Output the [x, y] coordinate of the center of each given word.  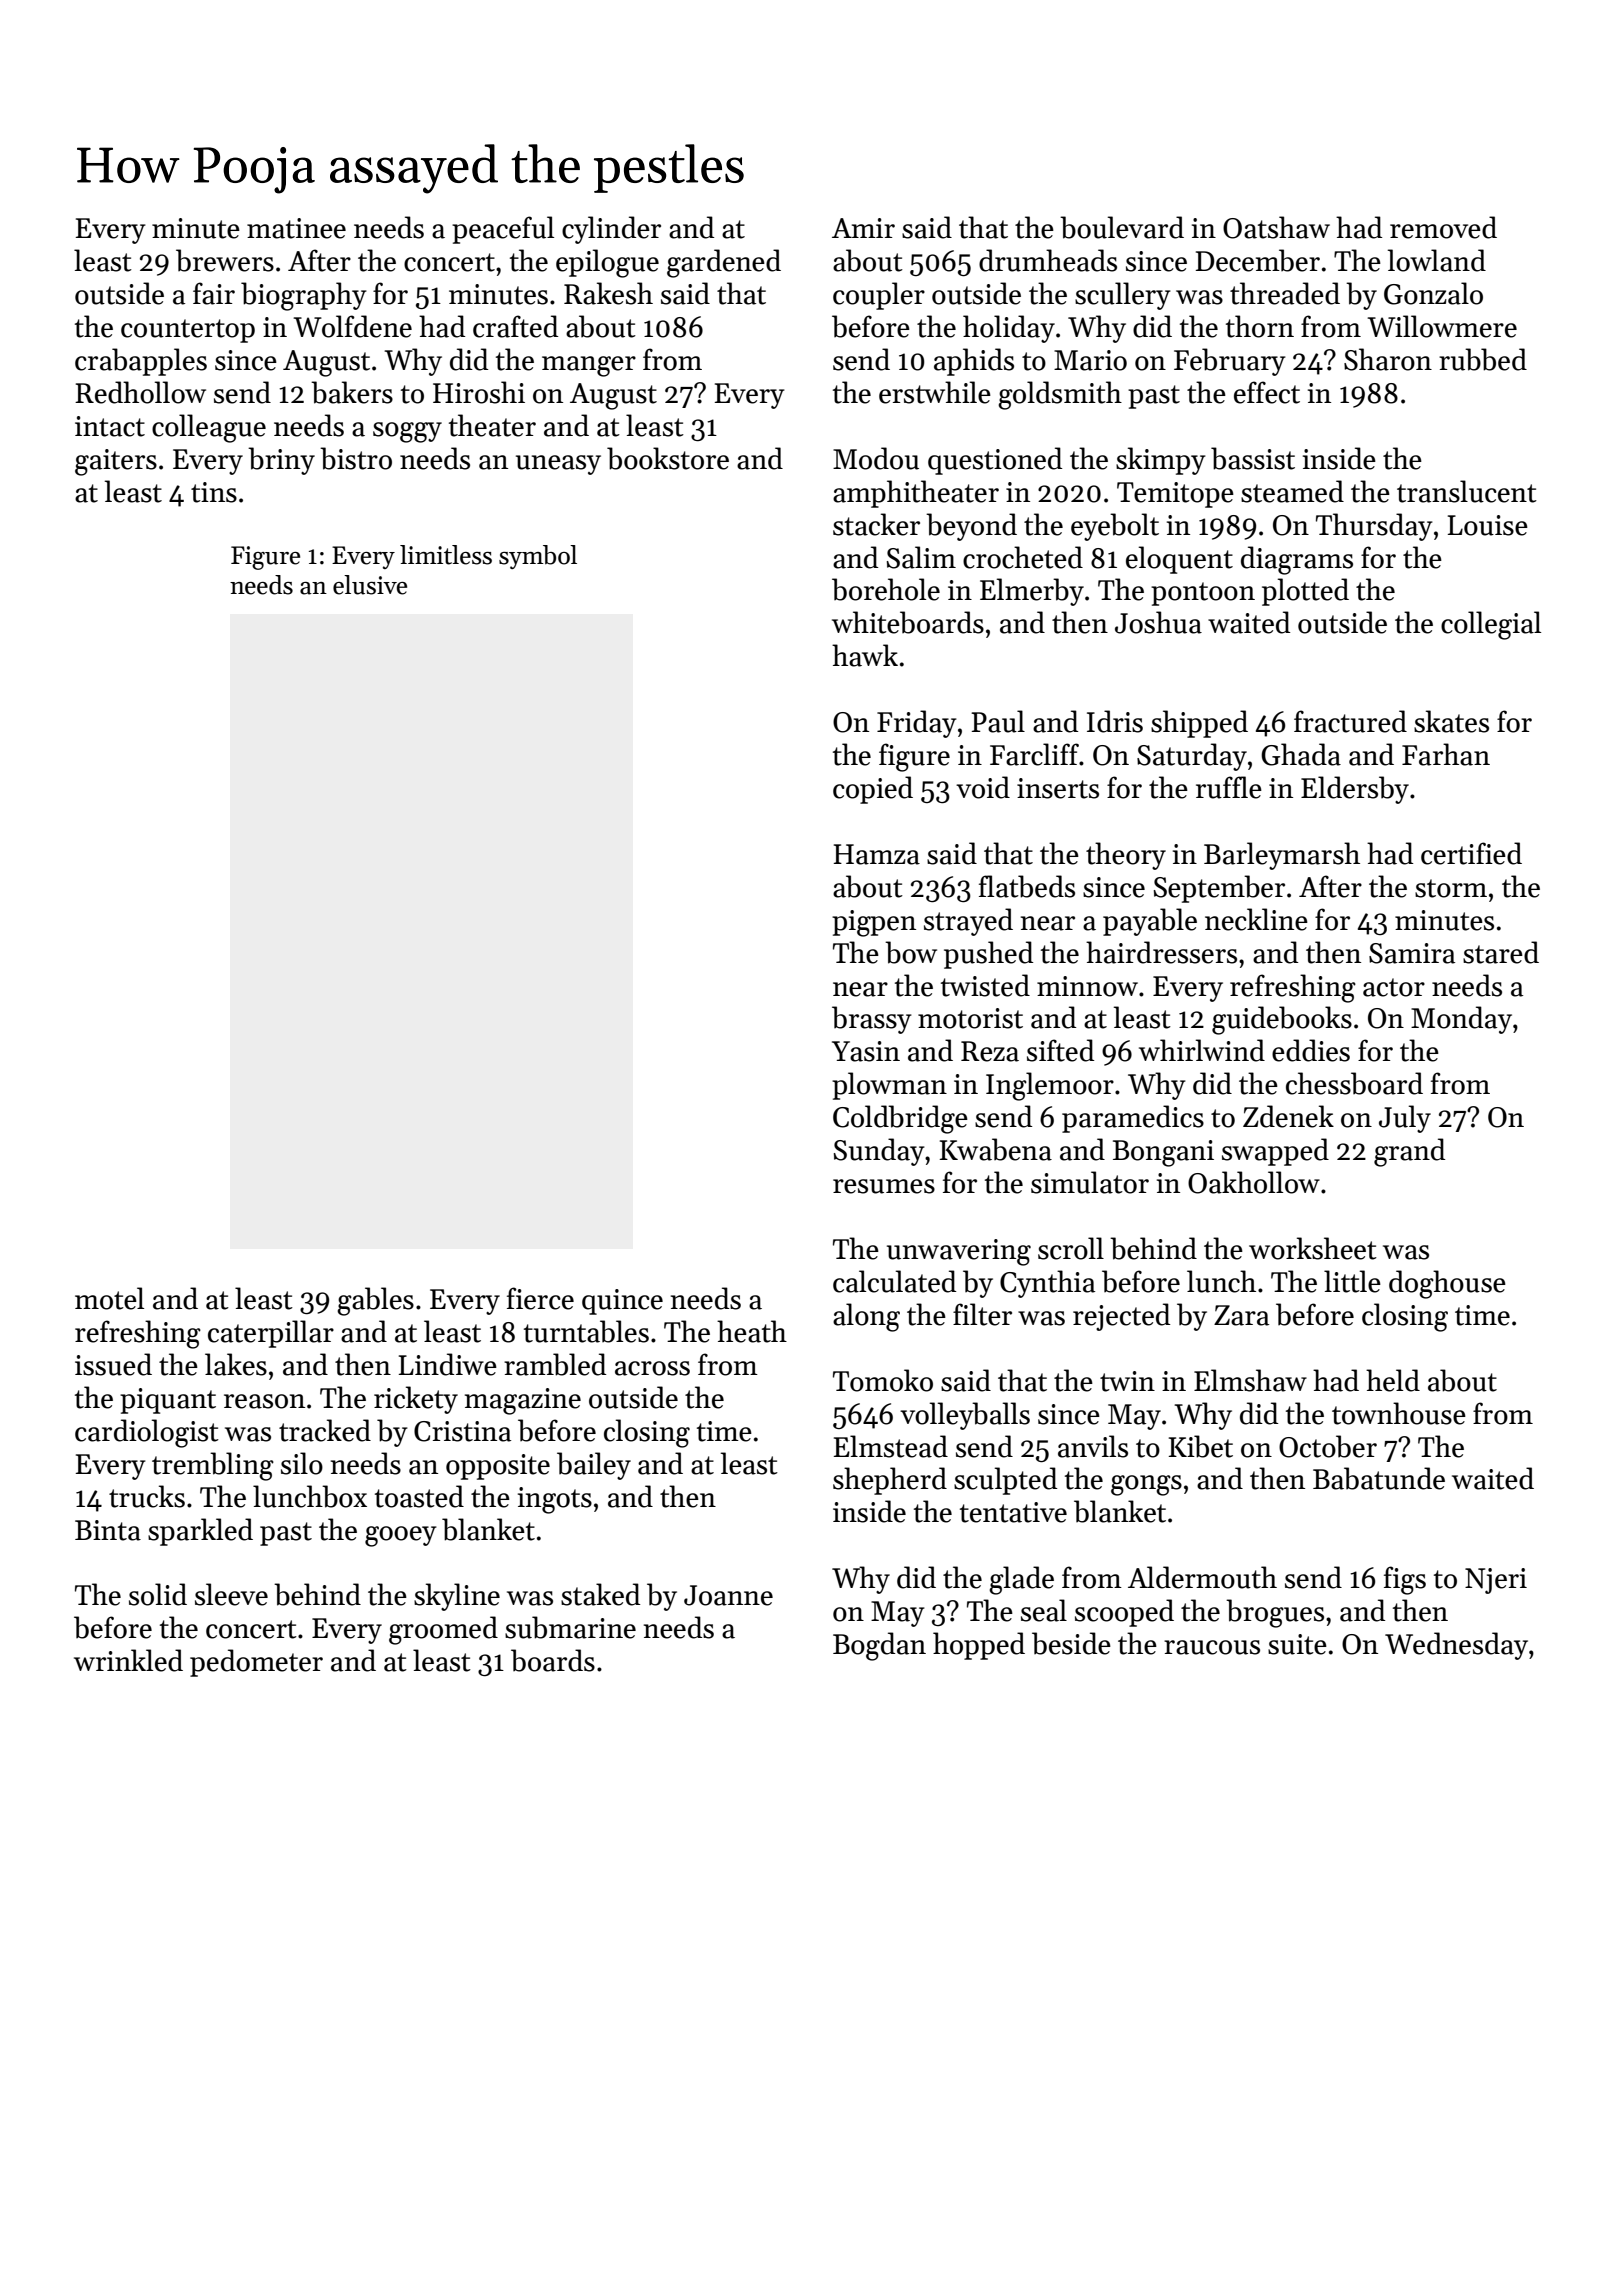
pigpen [874, 923]
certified [1471, 853]
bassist [1253, 458]
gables [375, 1301]
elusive [370, 585]
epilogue [607, 263]
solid [158, 1594]
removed [1443, 227]
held [1393, 1380]
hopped [979, 1646]
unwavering [959, 1252]
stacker [876, 524]
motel [109, 1298]
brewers [225, 260]
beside [1071, 1643]
